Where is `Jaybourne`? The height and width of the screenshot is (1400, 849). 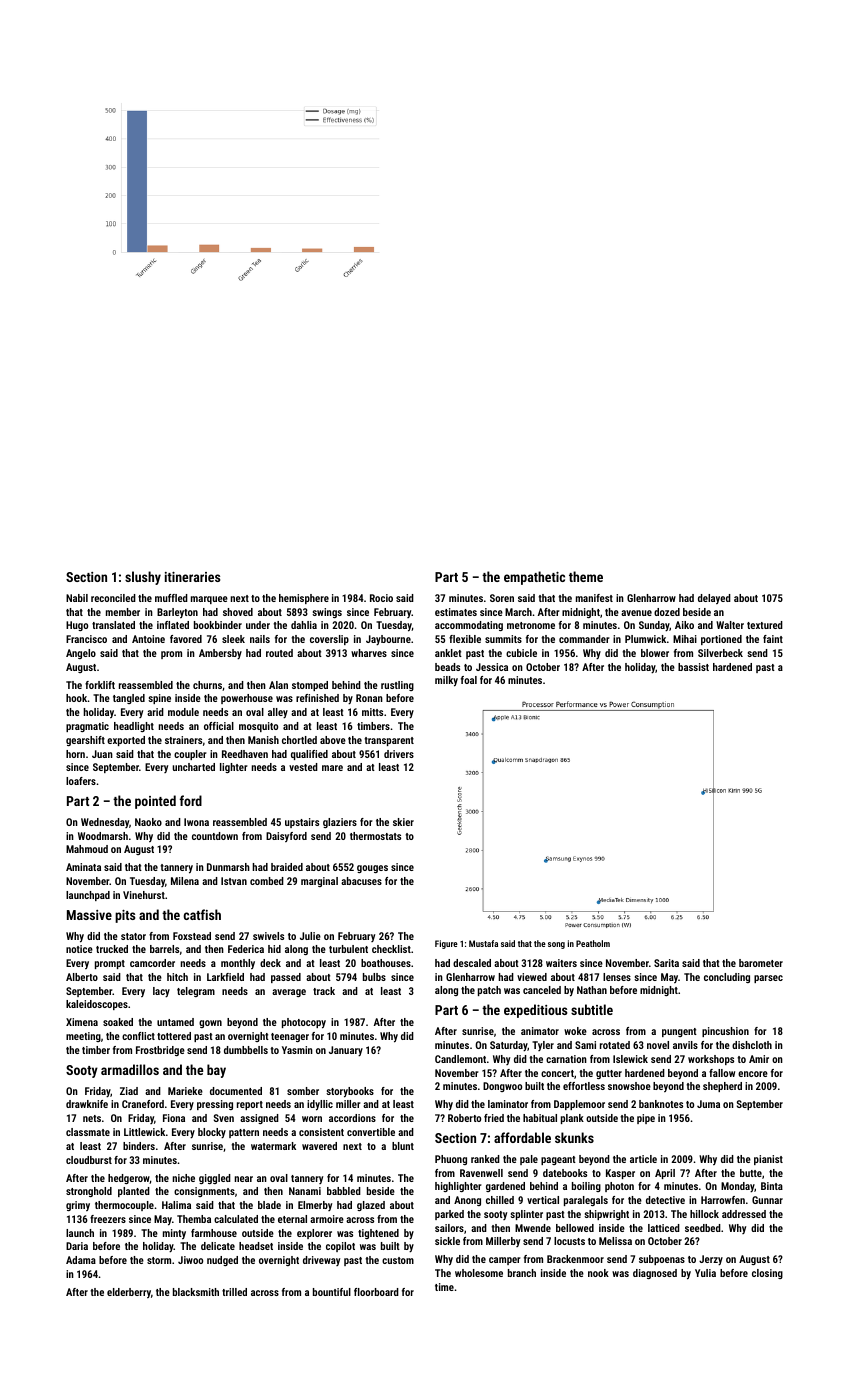 Jaybourne is located at coordinates (388, 640).
